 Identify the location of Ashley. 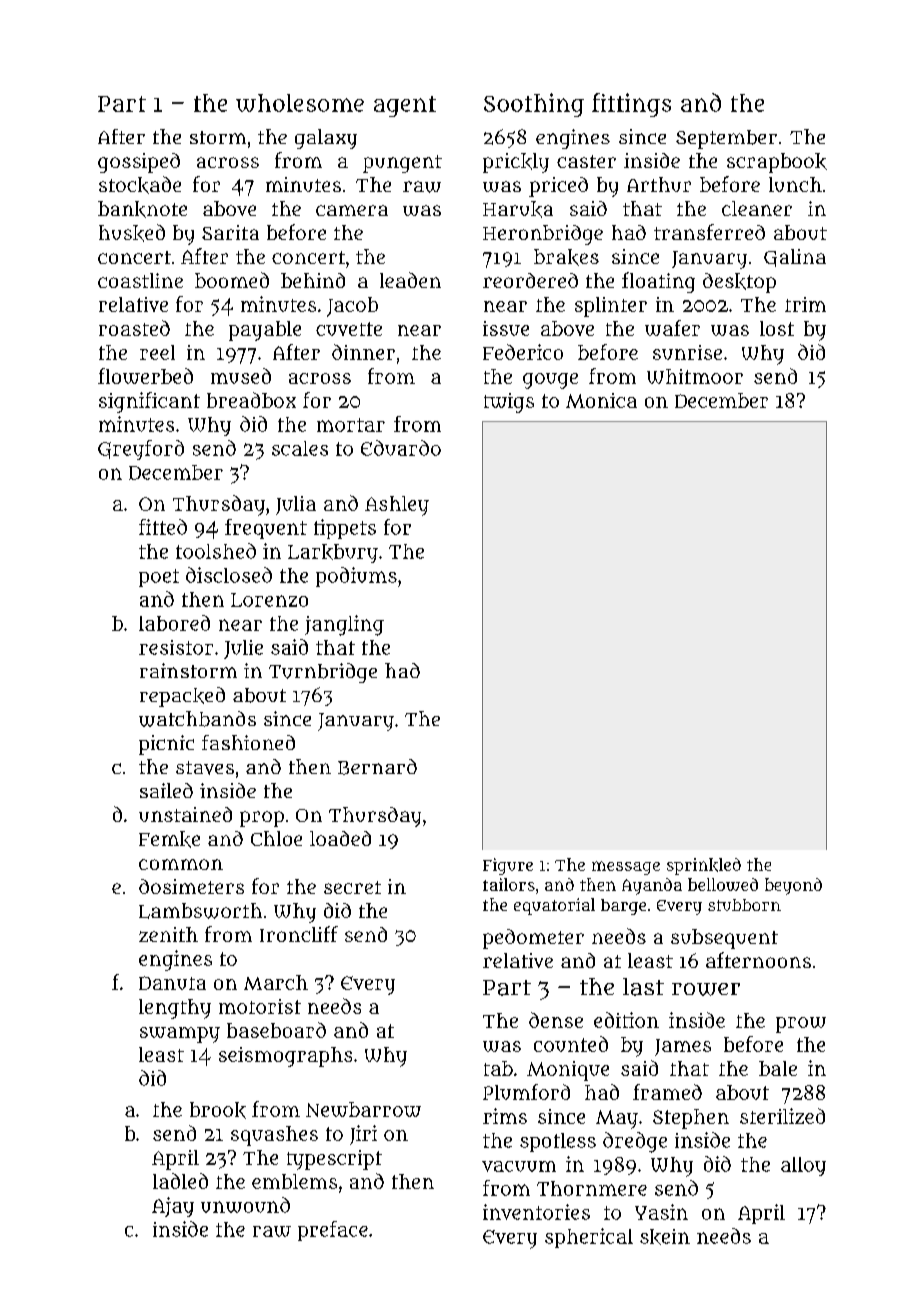
(397, 506).
